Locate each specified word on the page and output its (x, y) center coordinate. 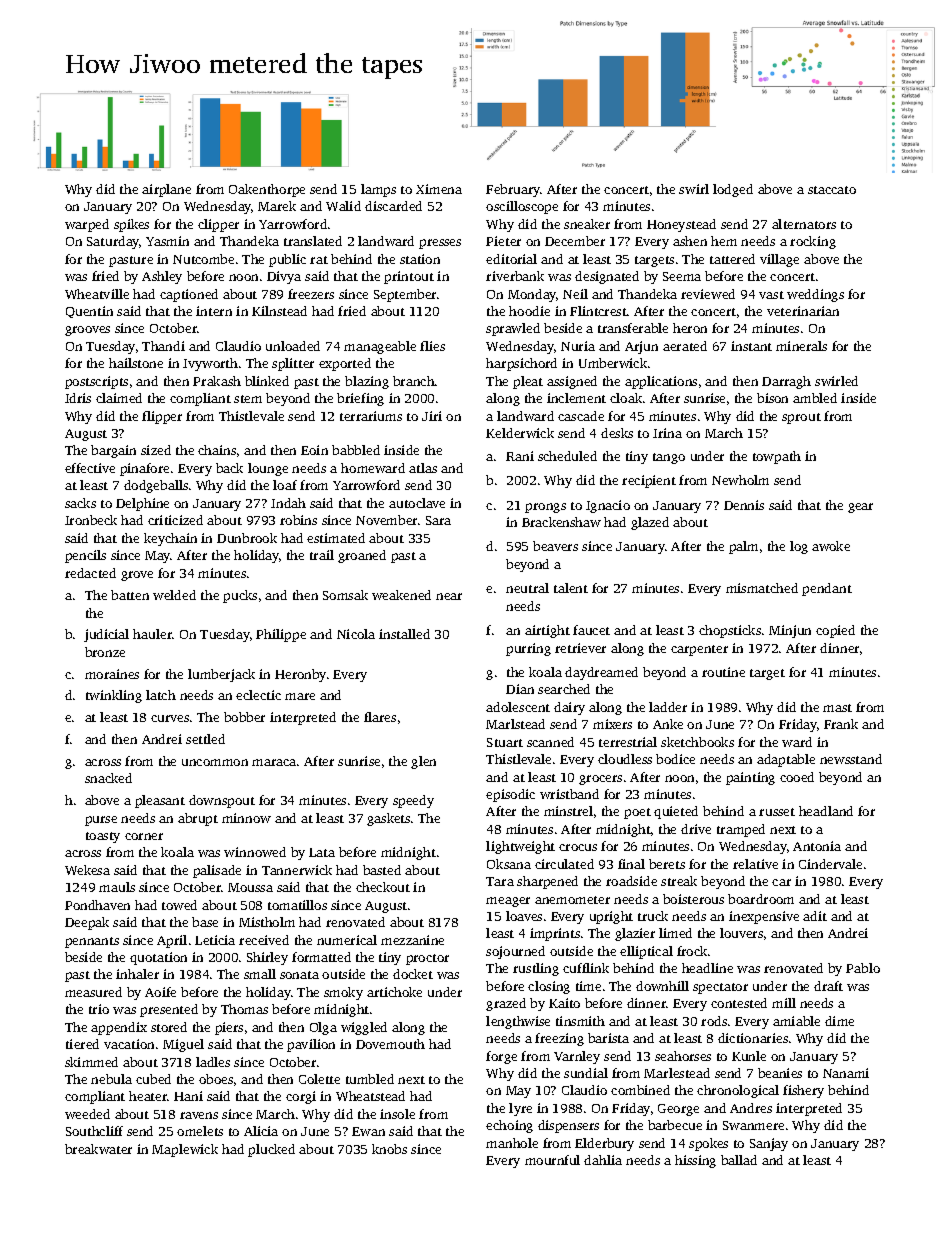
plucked (271, 1150)
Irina (667, 433)
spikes (131, 225)
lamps (378, 190)
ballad (739, 1160)
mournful (552, 1160)
